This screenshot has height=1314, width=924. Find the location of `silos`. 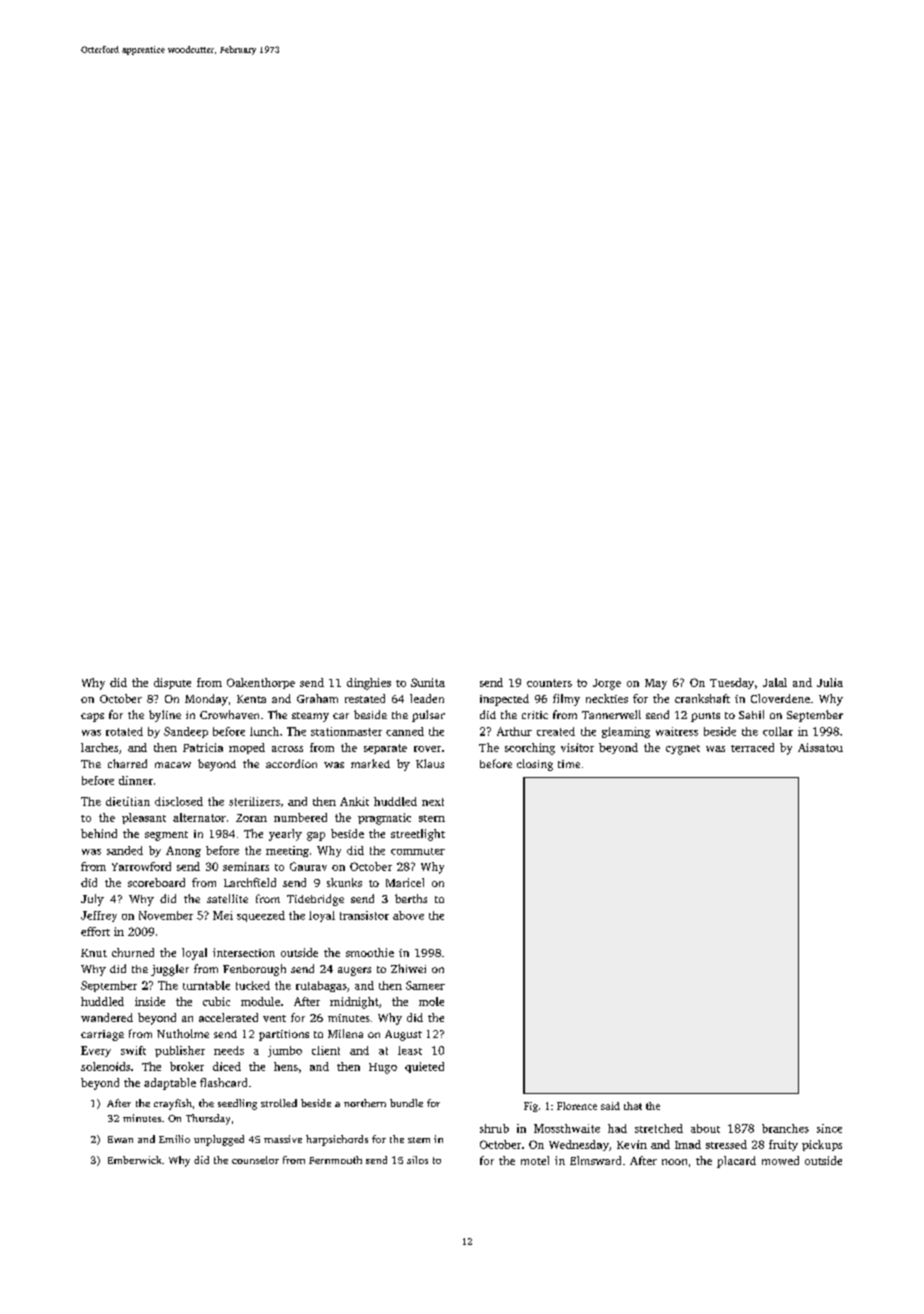

silos is located at coordinates (417, 1160).
